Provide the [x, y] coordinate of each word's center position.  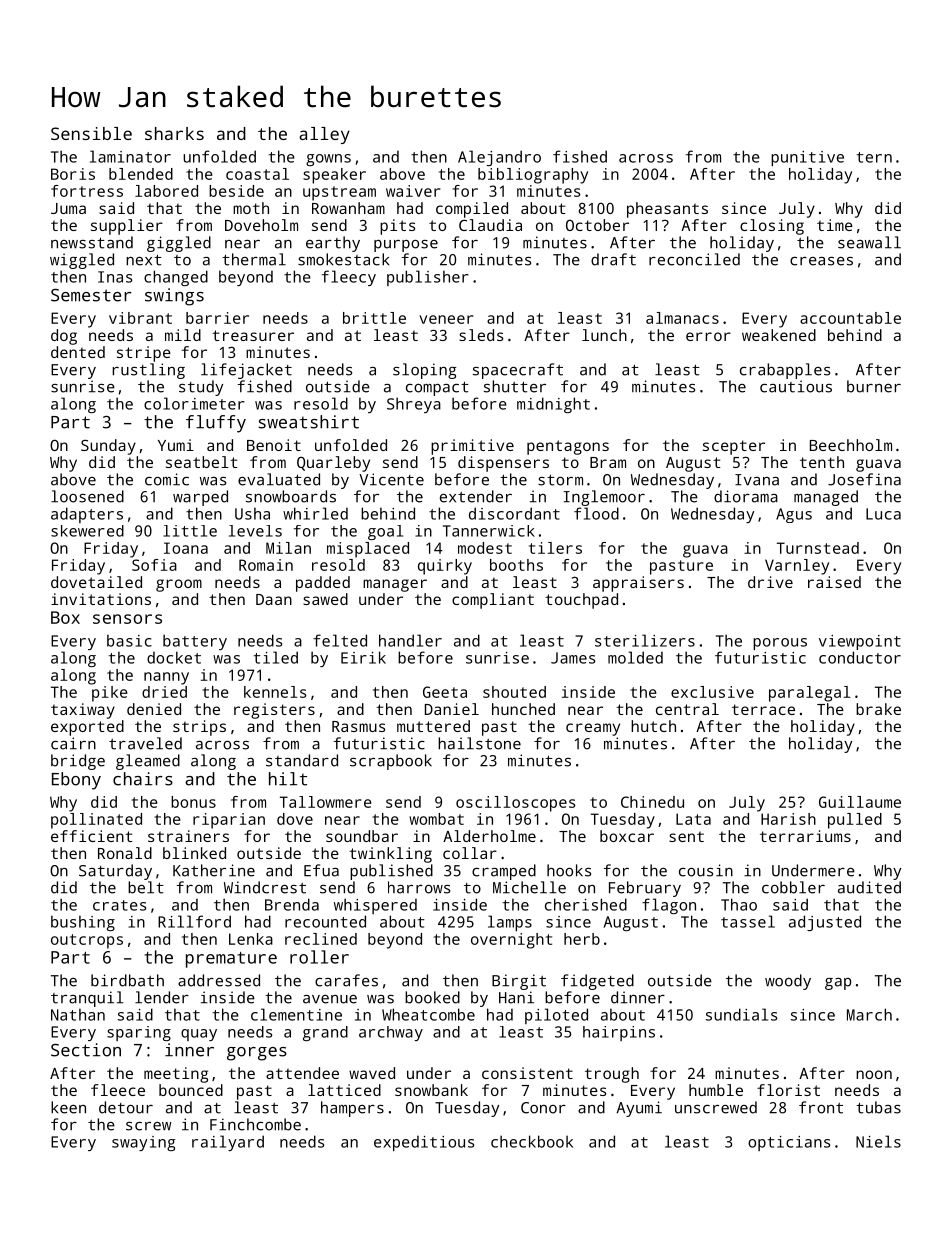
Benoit [274, 445]
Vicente [391, 479]
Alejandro [499, 158]
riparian [229, 821]
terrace [763, 709]
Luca [883, 514]
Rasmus [358, 726]
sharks [174, 133]
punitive [807, 158]
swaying [144, 1143]
